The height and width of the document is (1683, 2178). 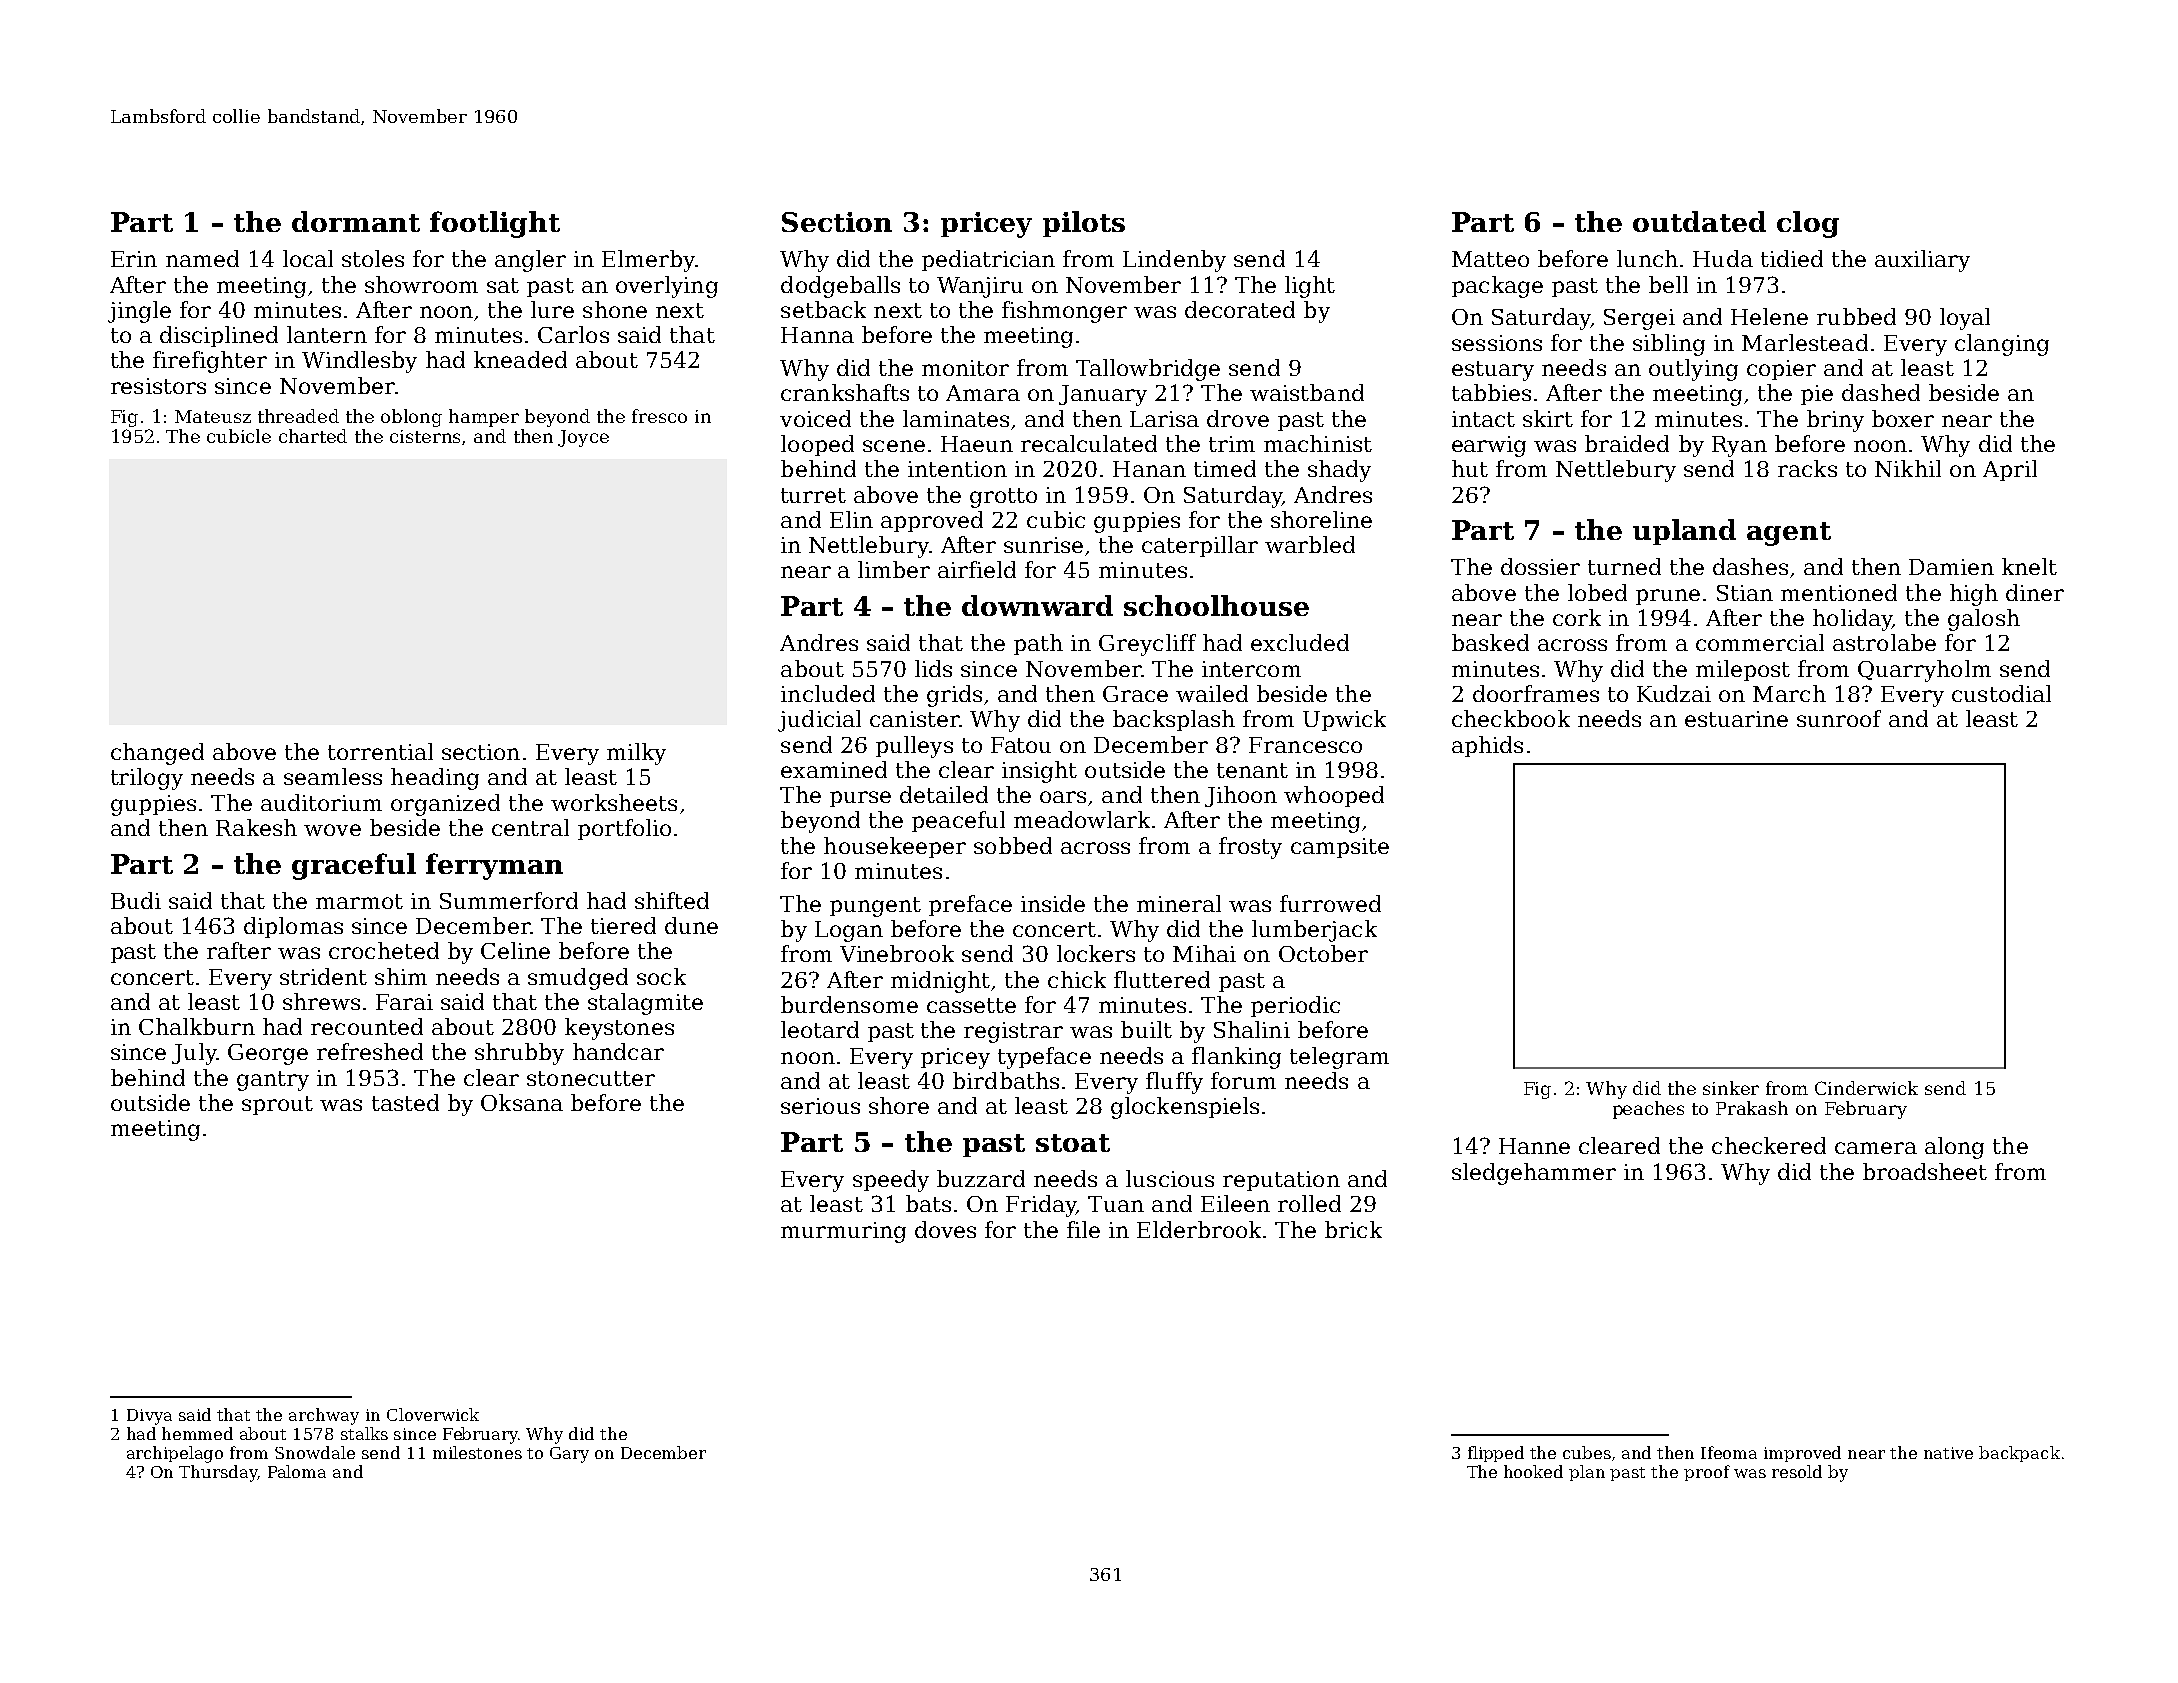 What do you see at coordinates (134, 259) in the document?
I see `Erin` at bounding box center [134, 259].
